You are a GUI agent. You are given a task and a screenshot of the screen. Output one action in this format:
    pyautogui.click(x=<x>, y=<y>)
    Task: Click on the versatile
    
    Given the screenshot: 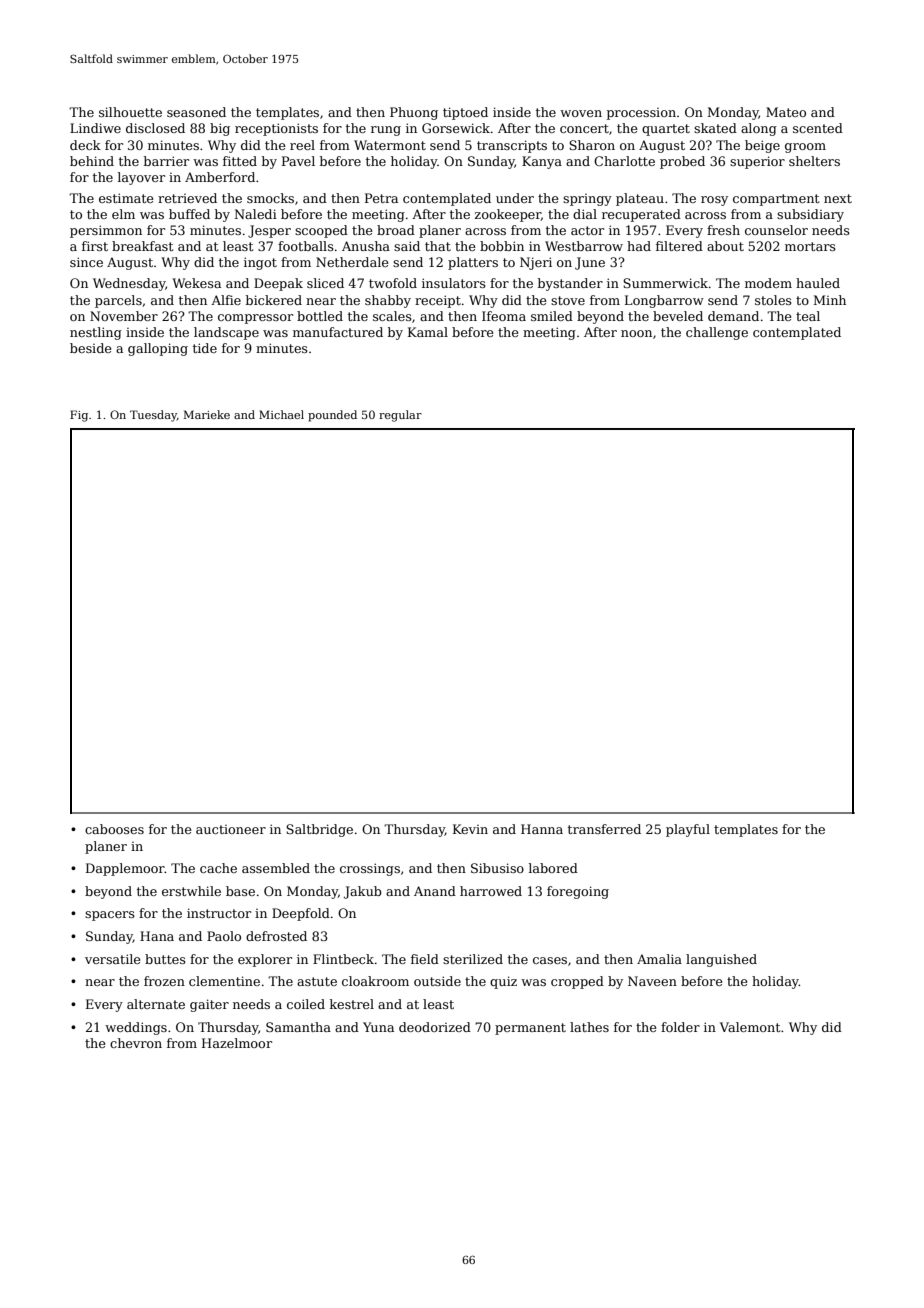 What is the action you would take?
    pyautogui.click(x=112, y=959)
